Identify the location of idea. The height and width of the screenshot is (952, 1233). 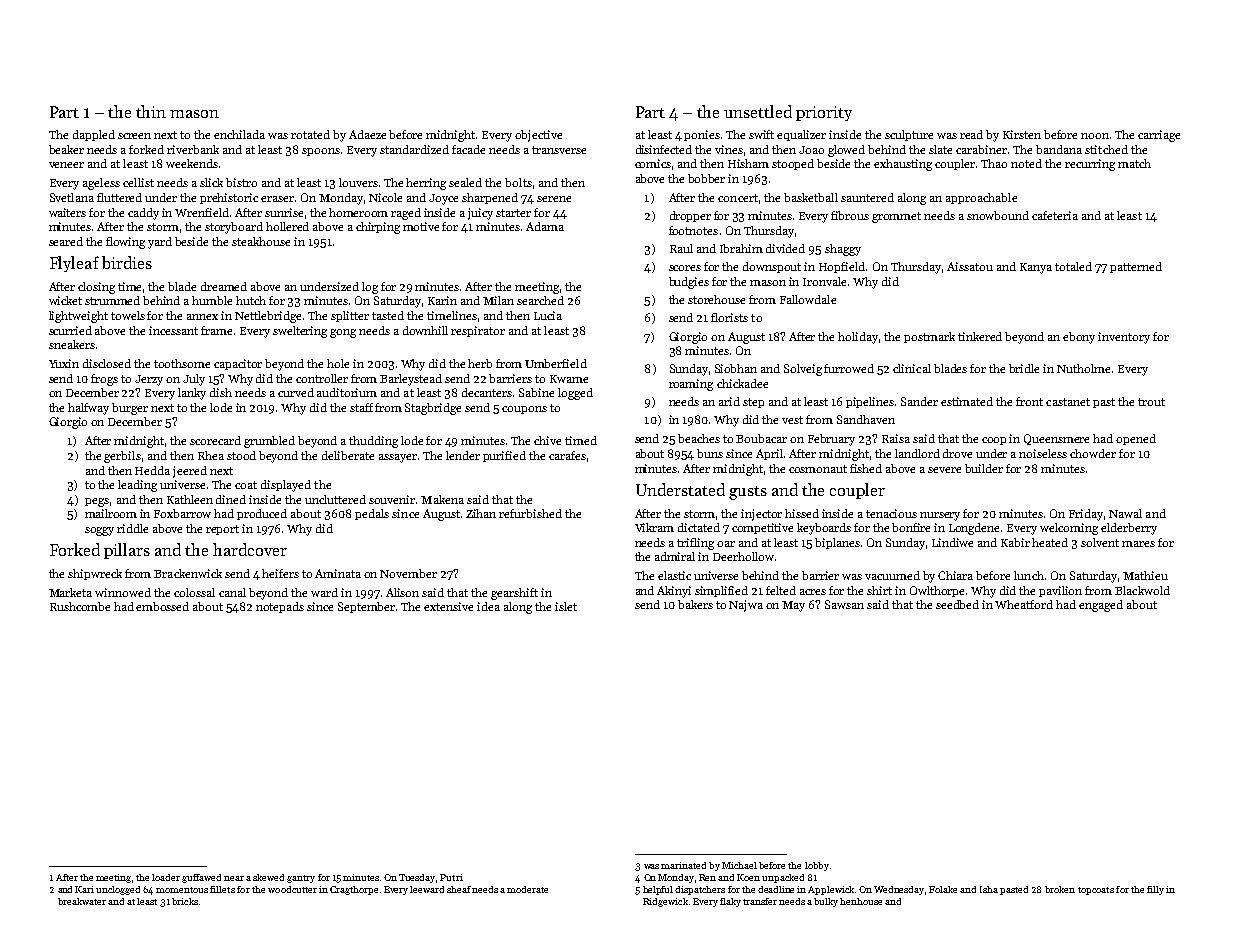
(488, 606).
